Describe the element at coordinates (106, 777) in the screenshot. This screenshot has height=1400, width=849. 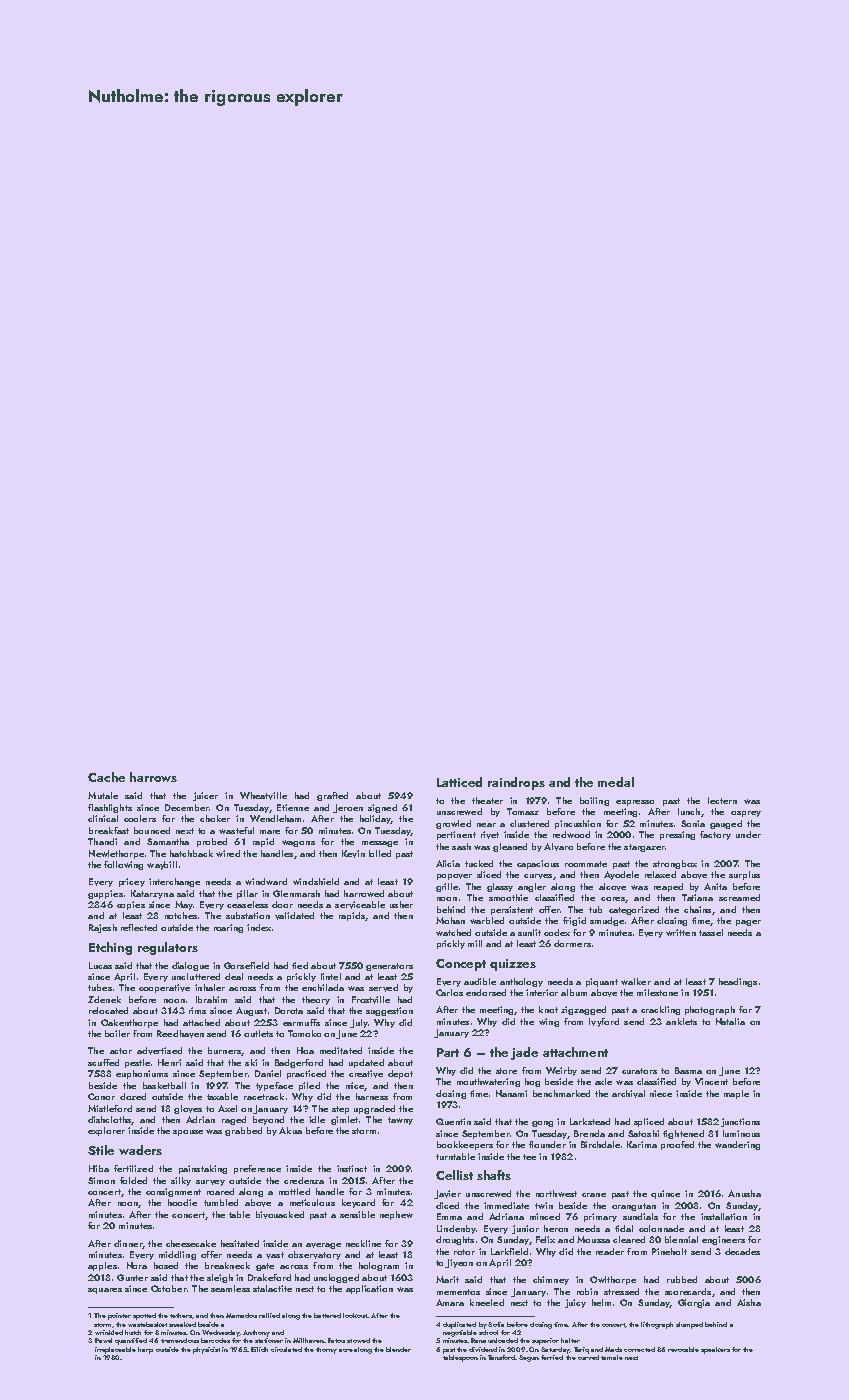
I see `Cache` at that location.
